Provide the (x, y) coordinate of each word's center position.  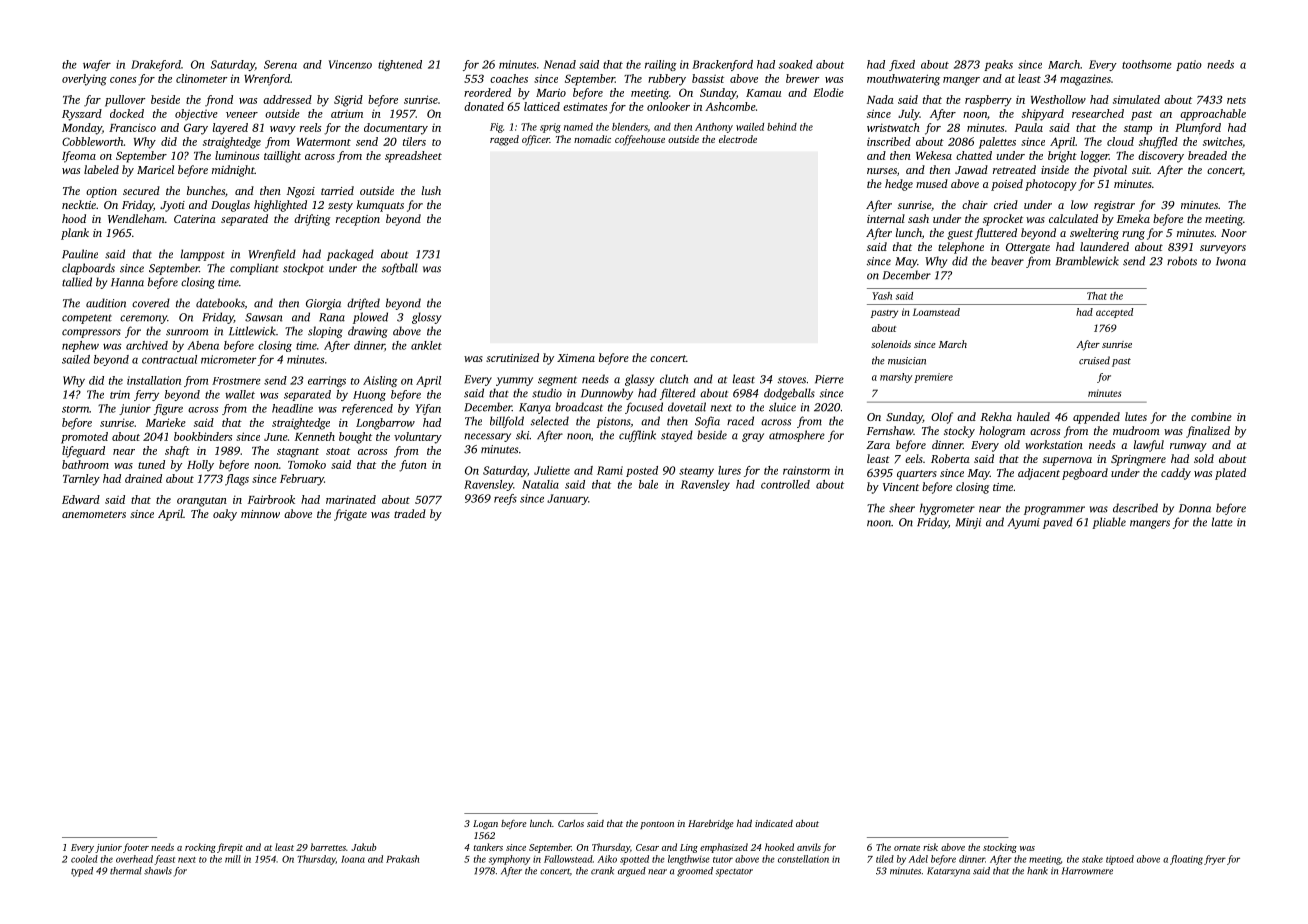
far (92, 101)
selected (550, 421)
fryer (1215, 860)
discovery (1161, 157)
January (567, 499)
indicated (774, 823)
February (302, 480)
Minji (968, 523)
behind (782, 127)
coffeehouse (640, 140)
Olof (942, 418)
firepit (230, 848)
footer (136, 848)
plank (75, 234)
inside (1055, 169)
